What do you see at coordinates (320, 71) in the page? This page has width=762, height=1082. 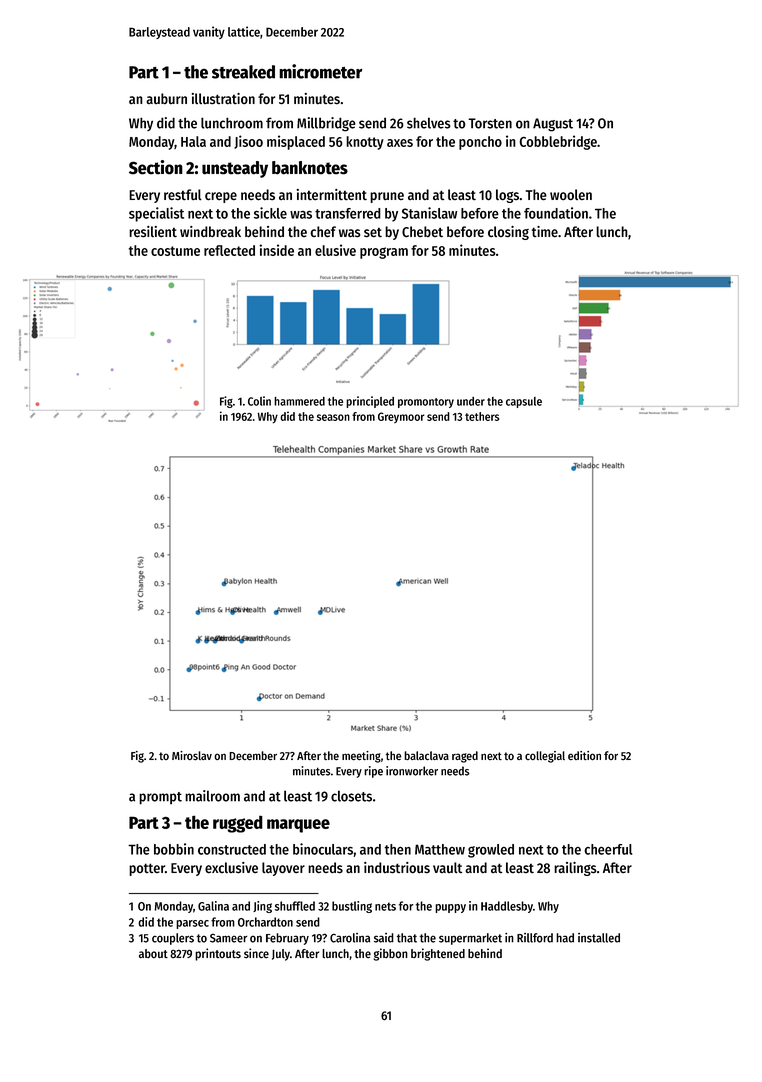 I see `micrometer` at bounding box center [320, 71].
